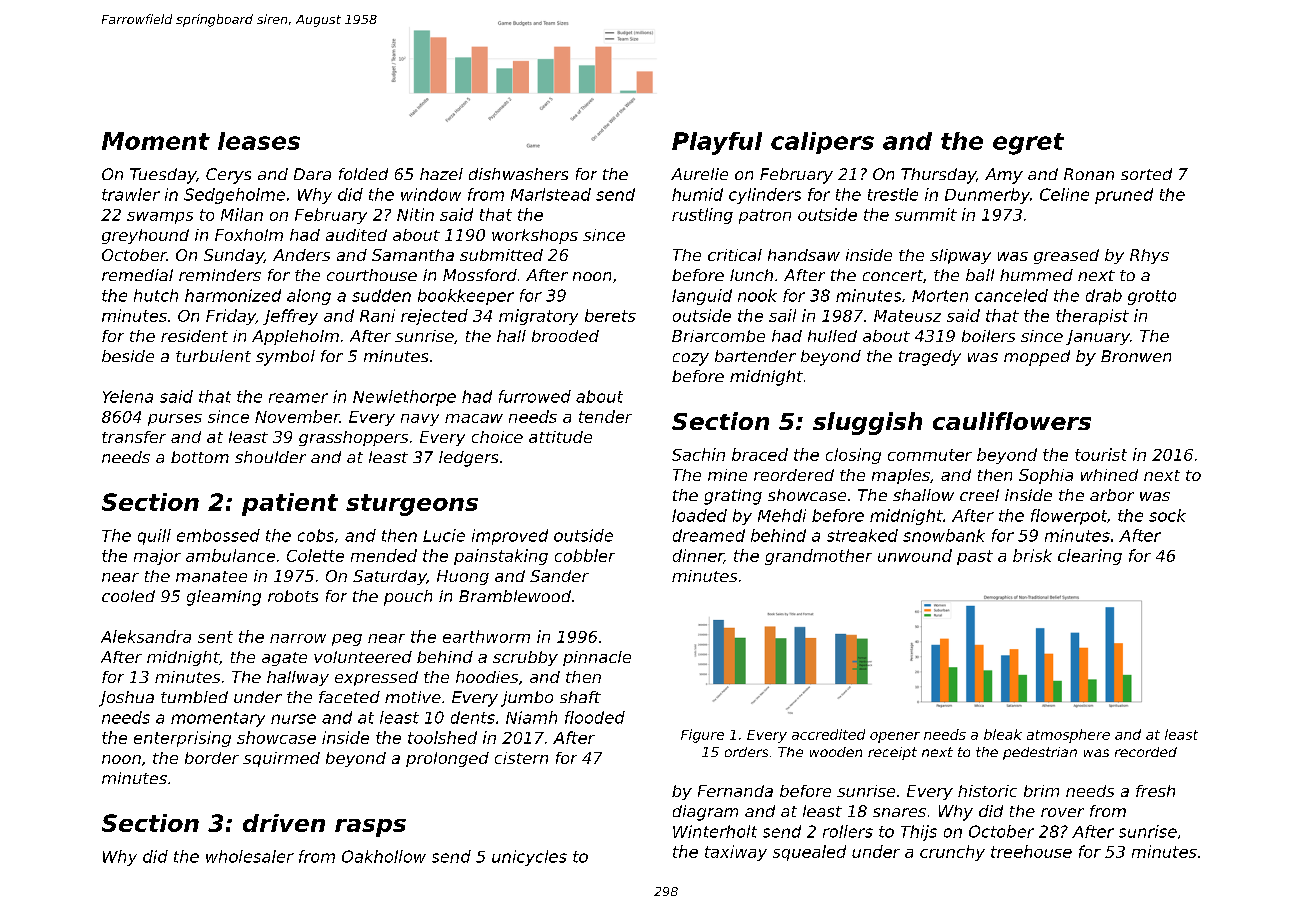 The width and height of the screenshot is (1308, 924). What do you see at coordinates (463, 577) in the screenshot?
I see `Huong` at bounding box center [463, 577].
